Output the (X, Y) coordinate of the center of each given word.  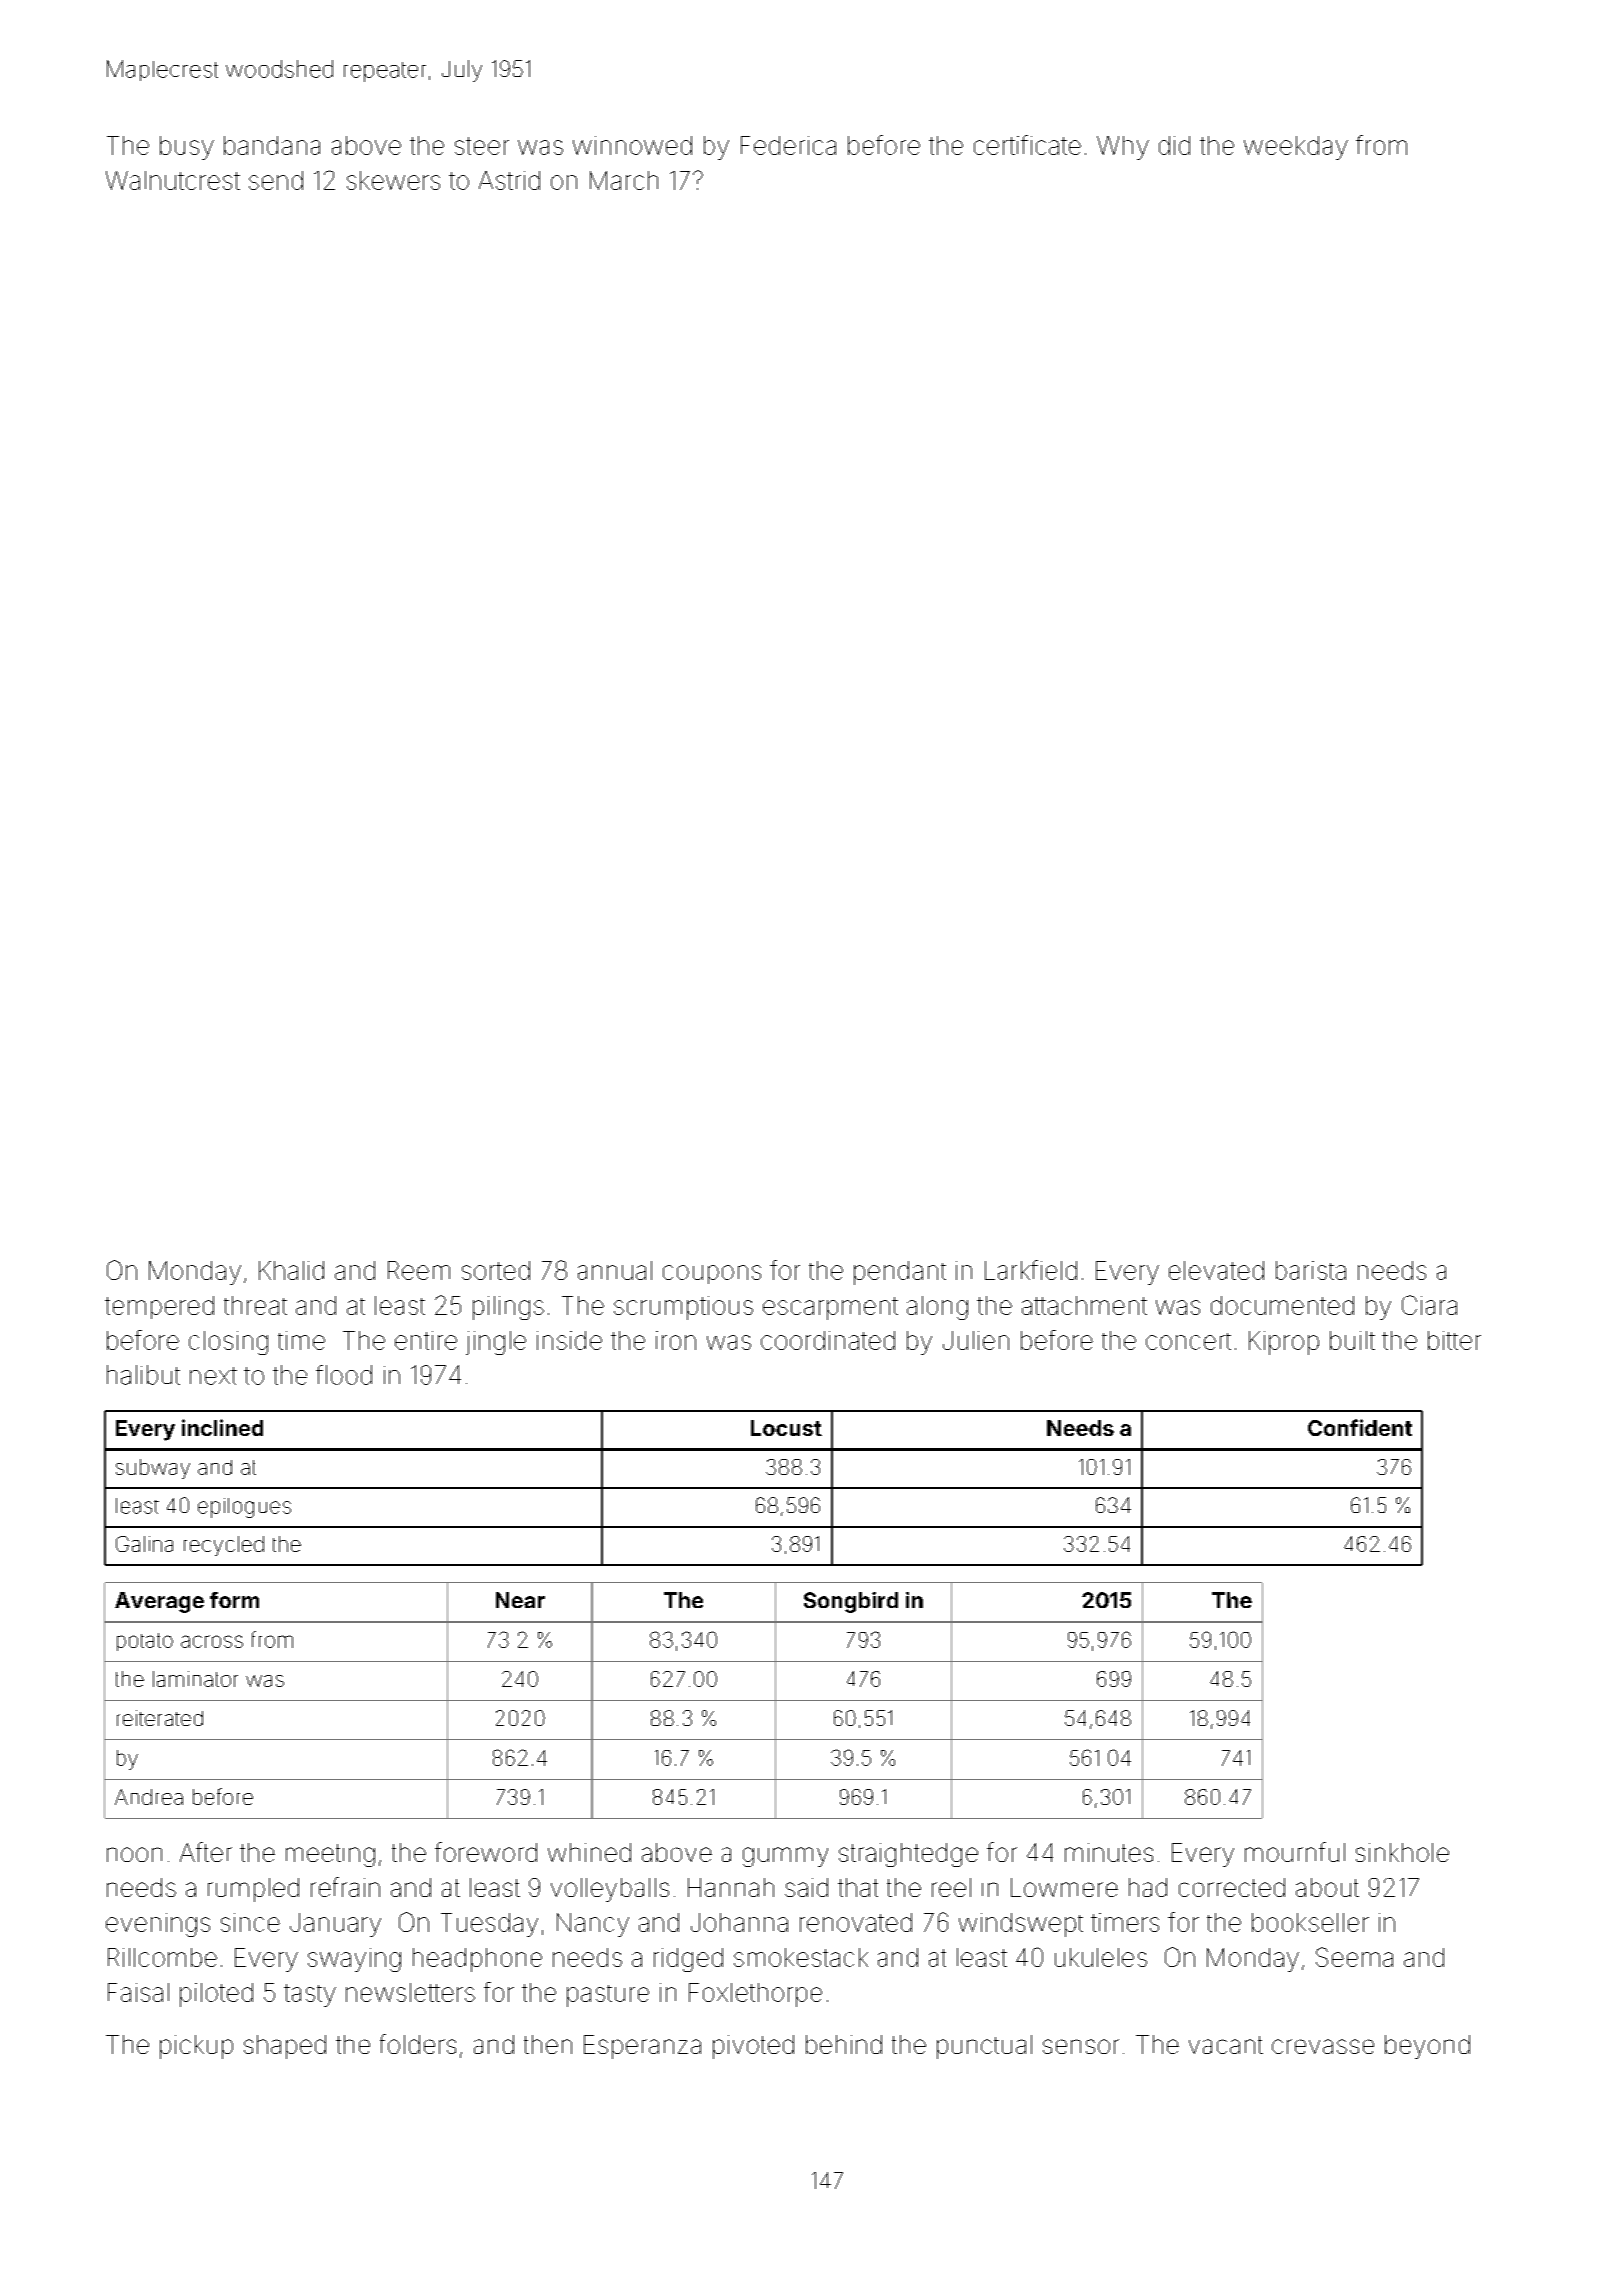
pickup (196, 2047)
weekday (1296, 148)
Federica (788, 145)
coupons (712, 1274)
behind (844, 2044)
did (1174, 145)
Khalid (291, 1270)
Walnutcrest (173, 180)
